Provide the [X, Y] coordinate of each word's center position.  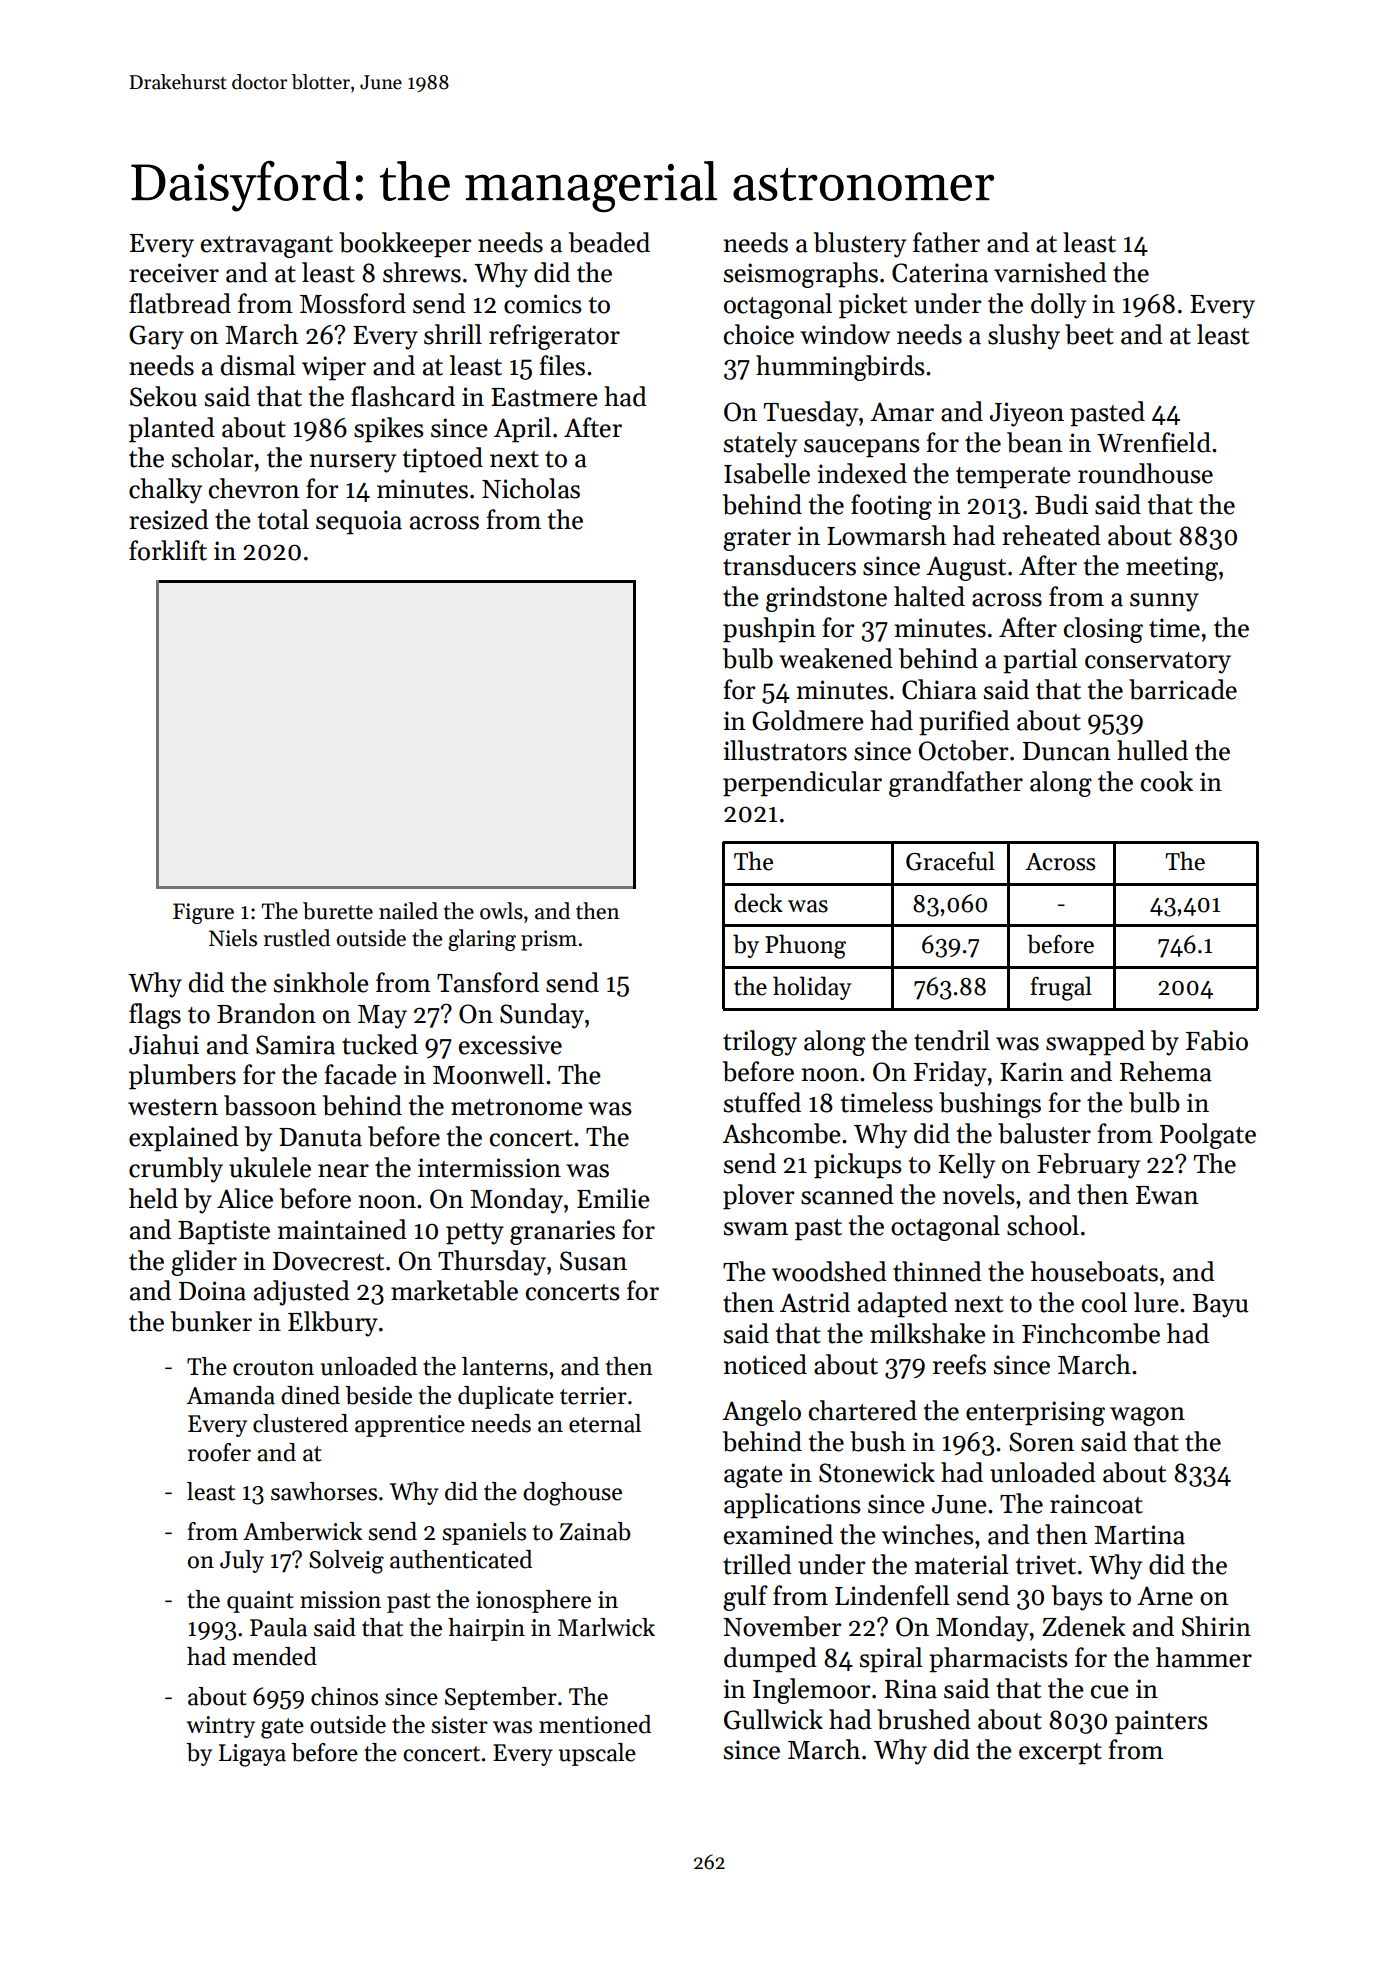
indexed [862, 473]
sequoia [359, 522]
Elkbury [333, 1324]
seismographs [801, 275]
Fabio [1217, 1040]
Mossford [353, 303]
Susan [593, 1261]
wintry [221, 1727]
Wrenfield [1154, 442]
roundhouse [1145, 473]
